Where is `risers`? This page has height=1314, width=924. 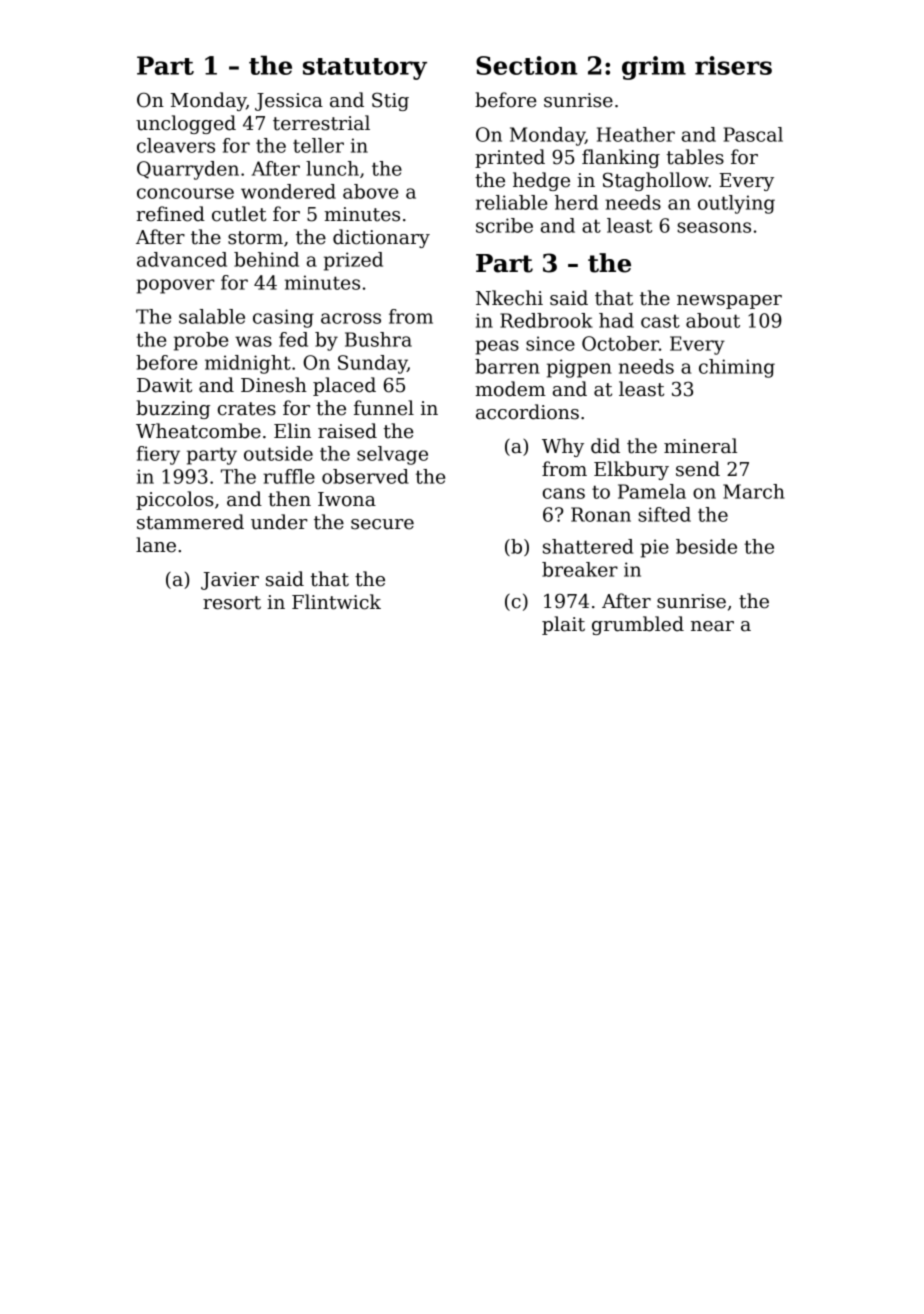 risers is located at coordinates (733, 65).
